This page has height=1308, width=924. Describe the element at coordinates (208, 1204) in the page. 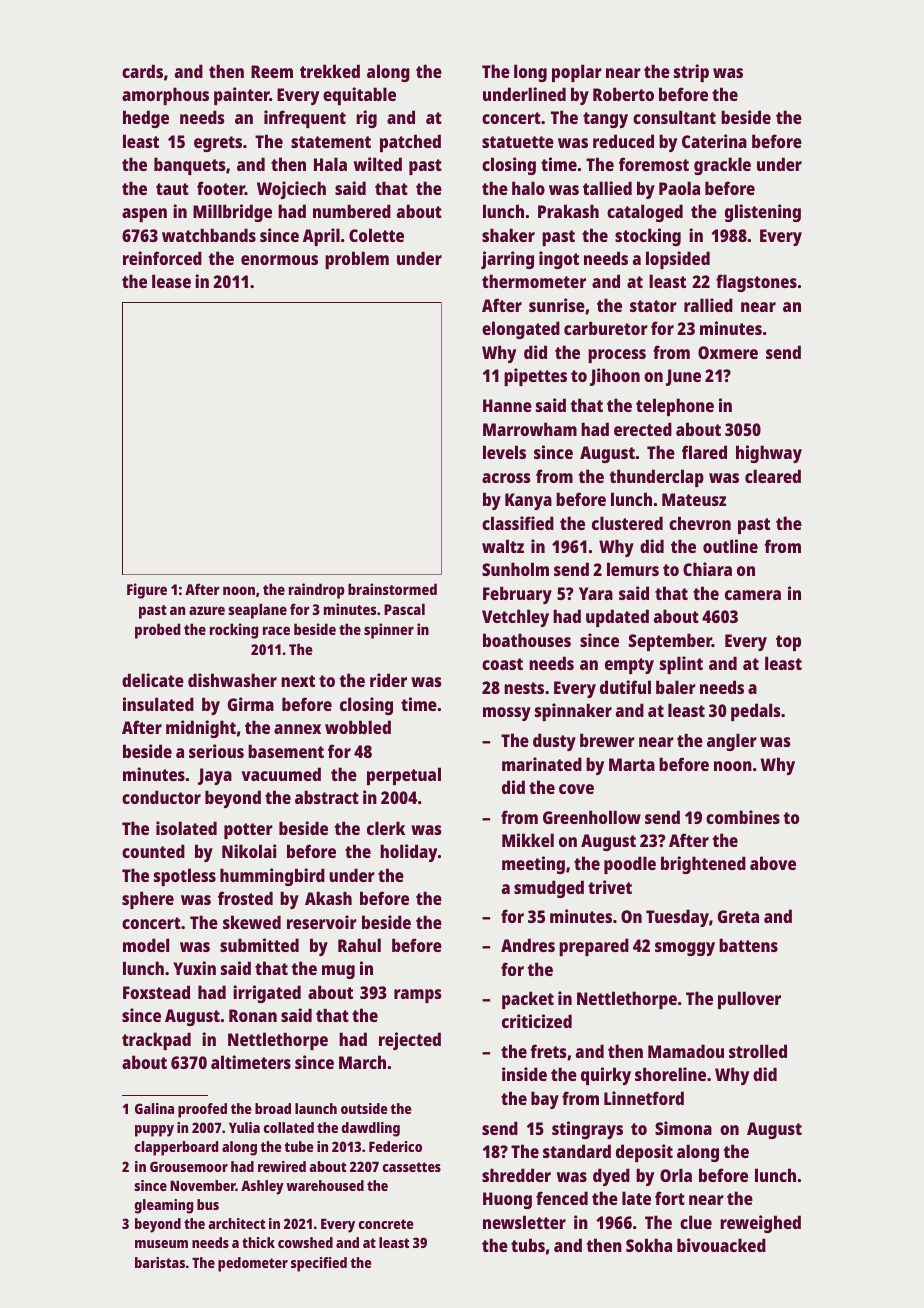

I see `bus` at that location.
